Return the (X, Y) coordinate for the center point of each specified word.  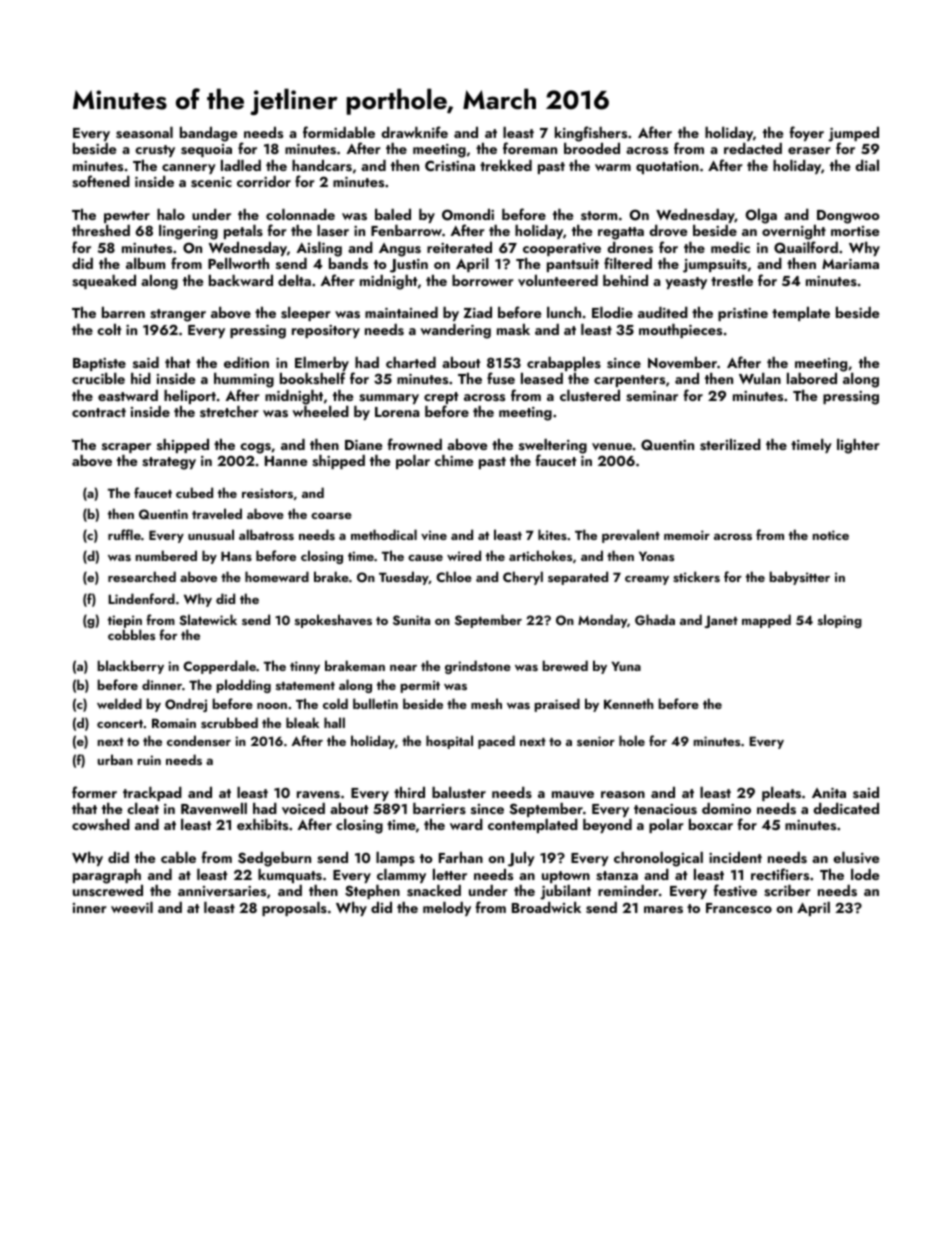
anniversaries (222, 891)
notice (831, 535)
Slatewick (208, 620)
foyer (806, 133)
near (403, 667)
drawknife (414, 132)
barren (123, 312)
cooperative (562, 249)
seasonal (144, 133)
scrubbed (229, 722)
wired (464, 555)
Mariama (850, 264)
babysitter (800, 578)
